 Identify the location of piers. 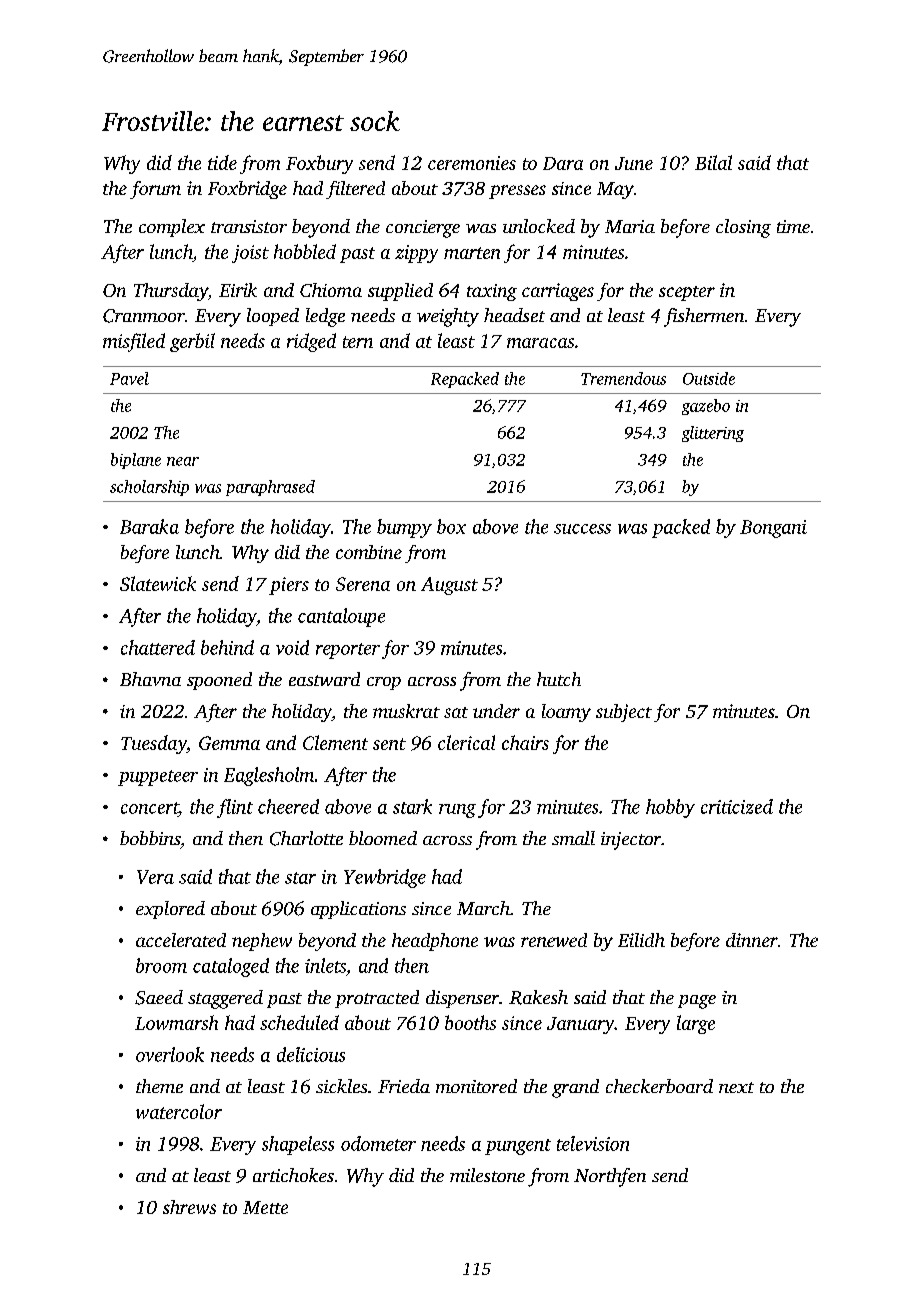
(289, 586).
